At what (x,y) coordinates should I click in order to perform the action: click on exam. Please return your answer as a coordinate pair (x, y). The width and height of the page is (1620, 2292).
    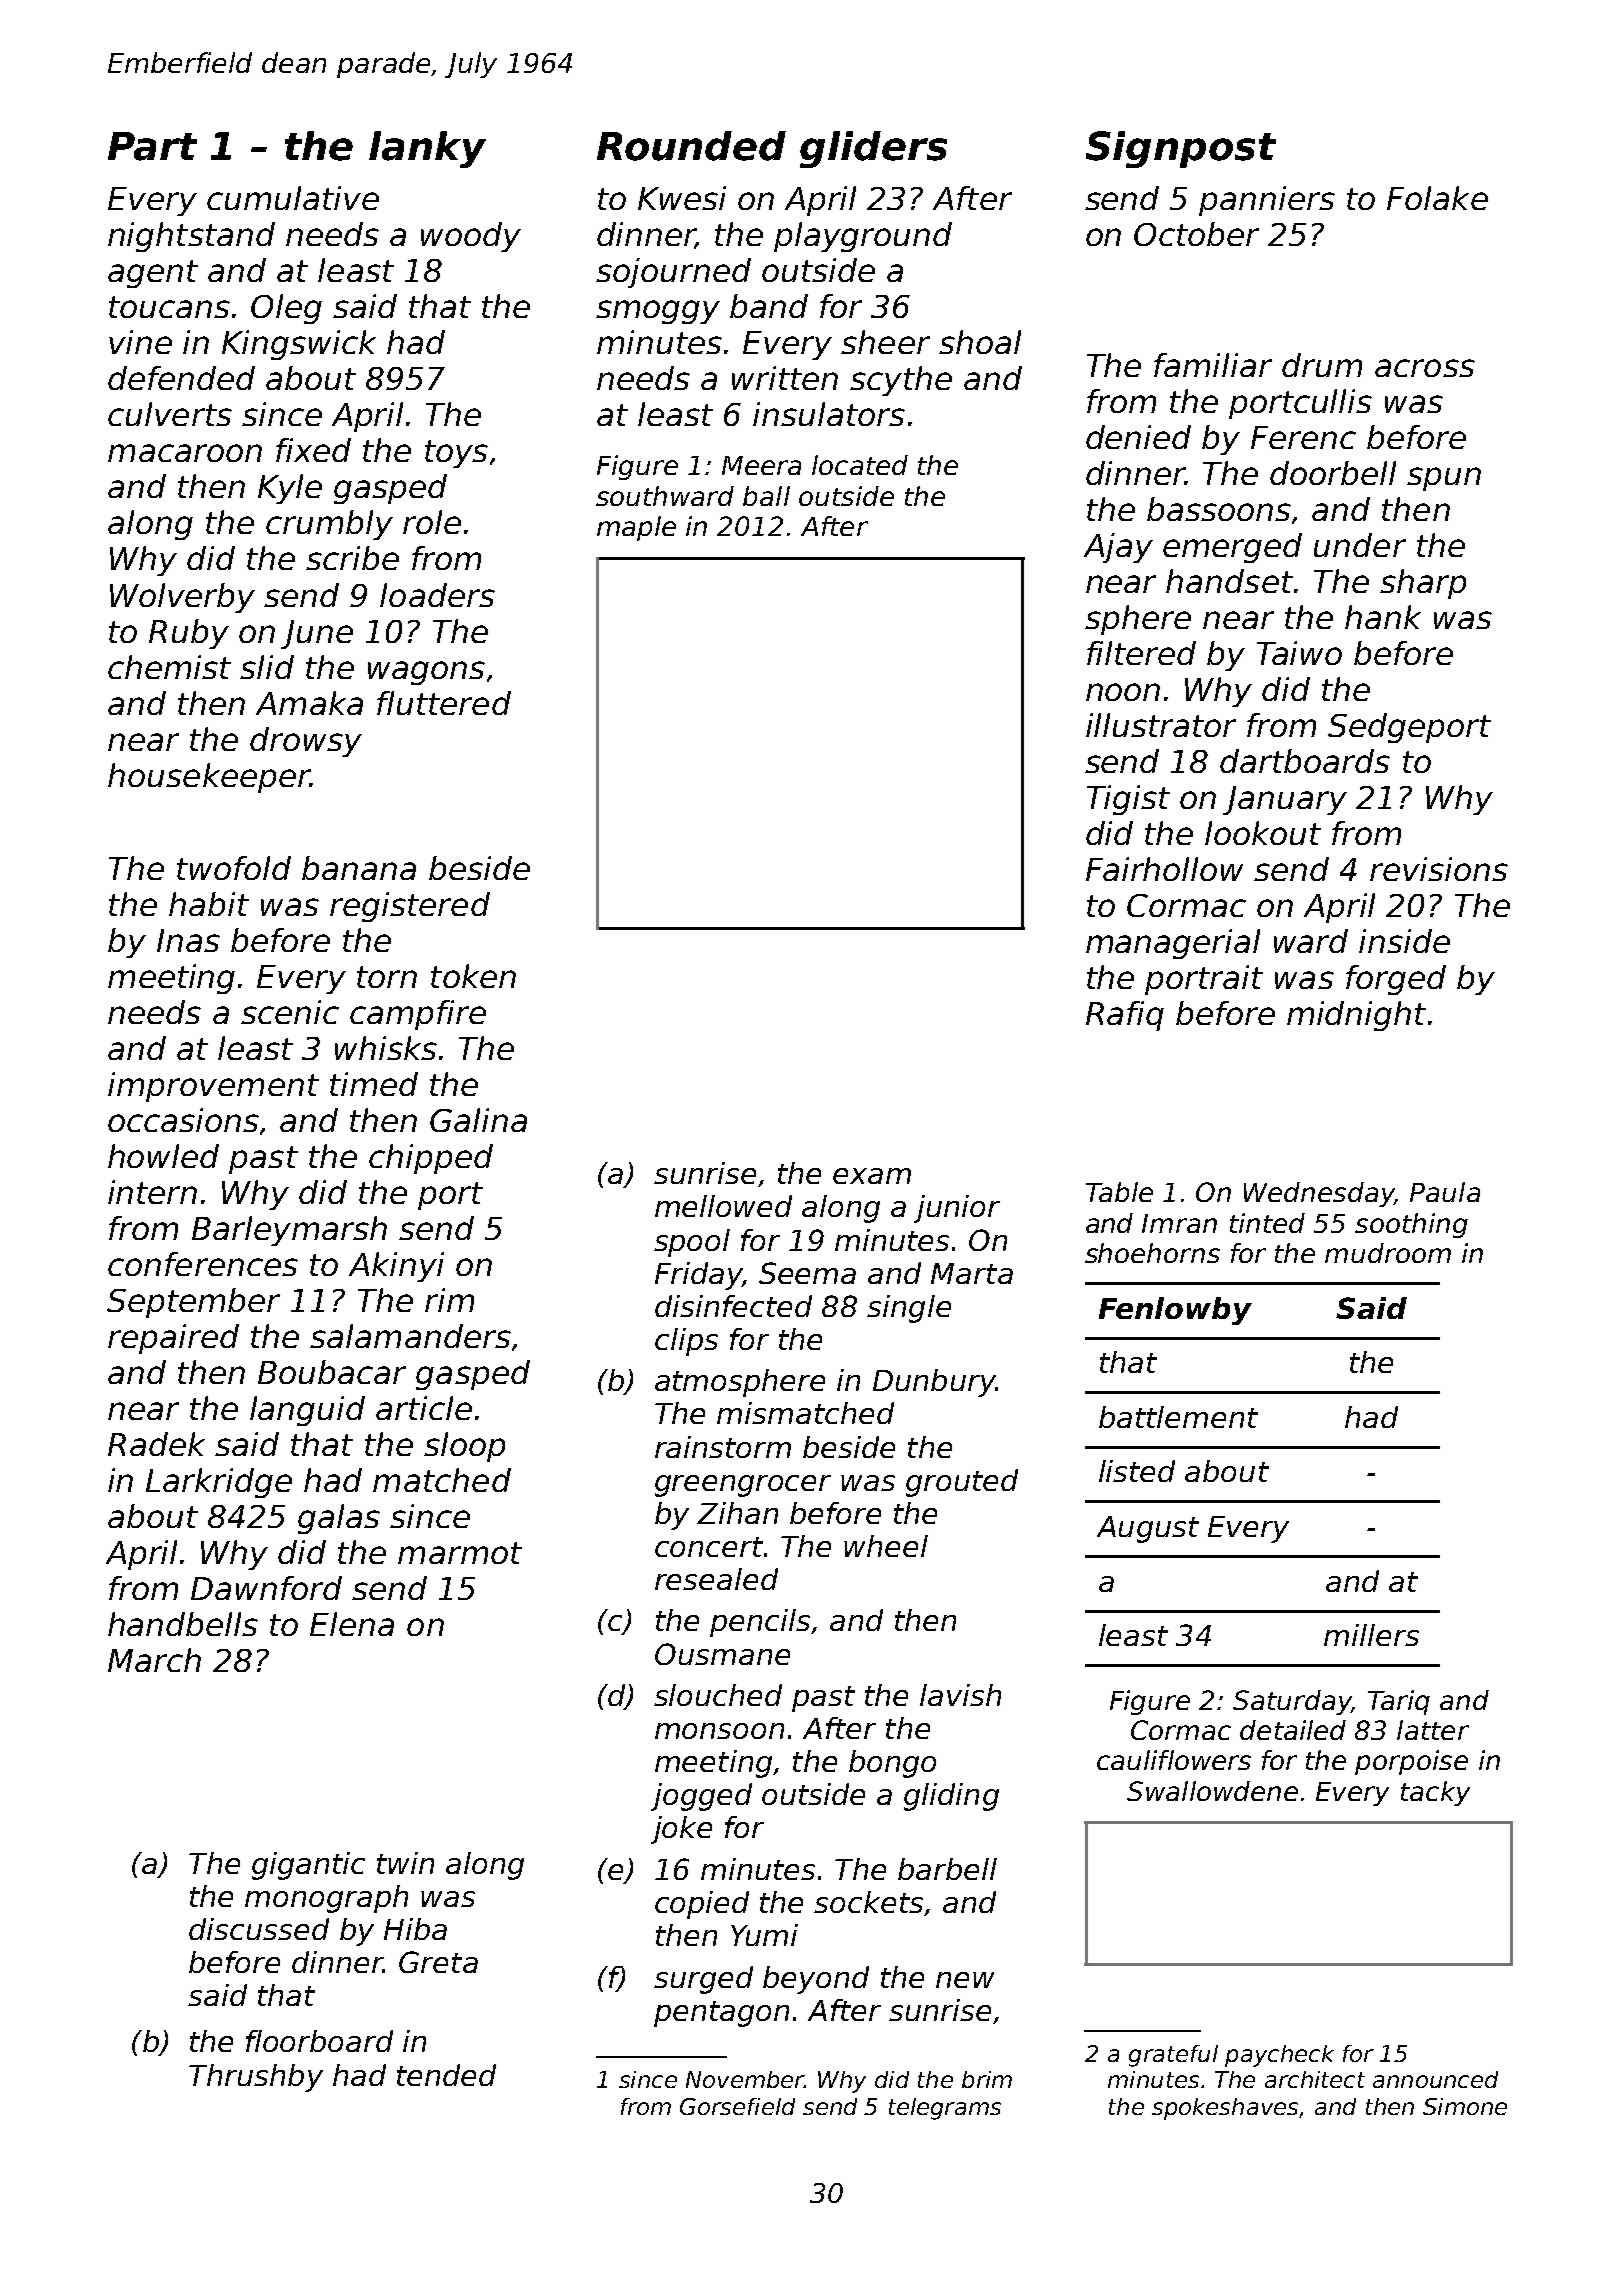
    Looking at the image, I should click on (872, 1176).
